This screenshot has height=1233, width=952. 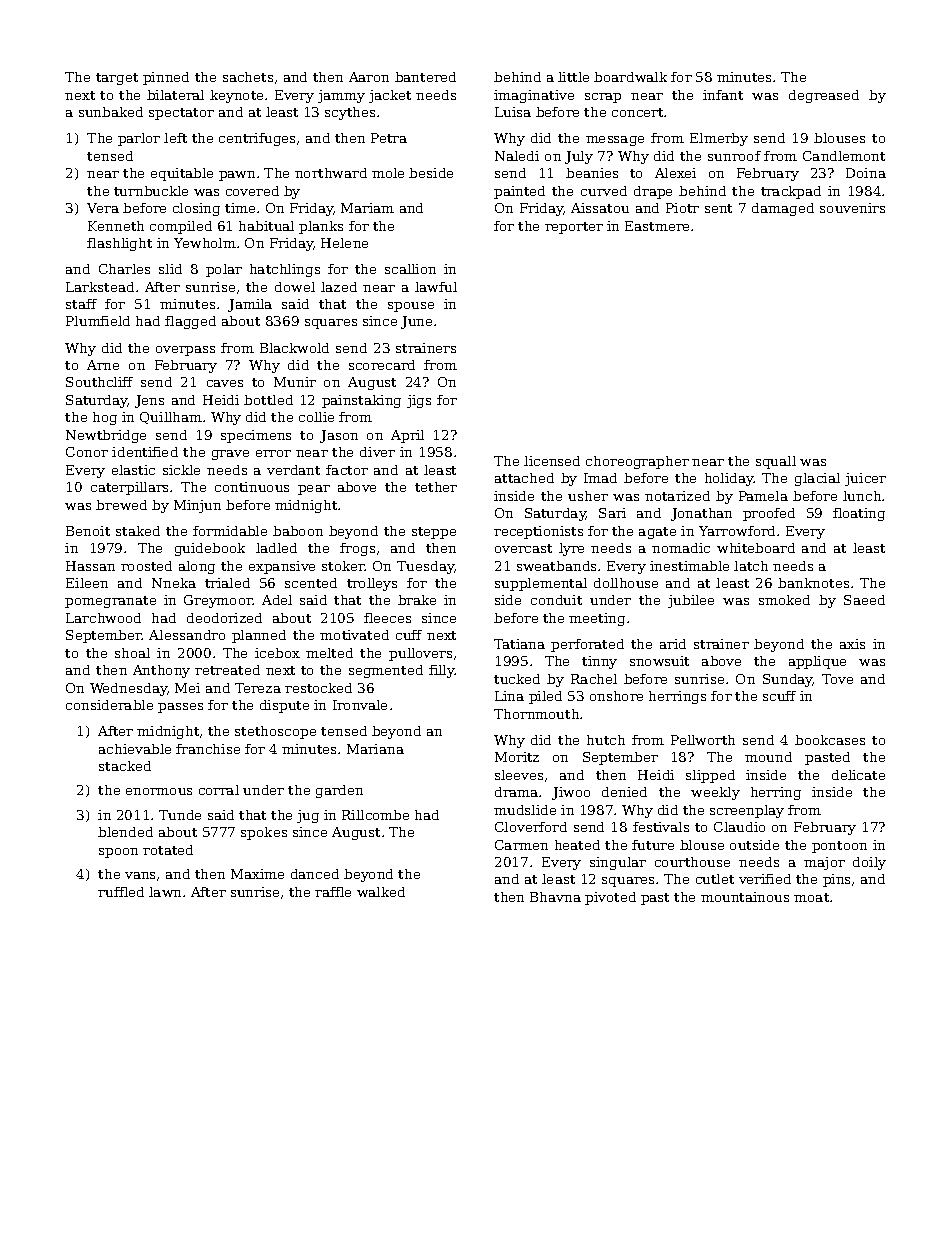 What do you see at coordinates (776, 462) in the screenshot?
I see `squall` at bounding box center [776, 462].
